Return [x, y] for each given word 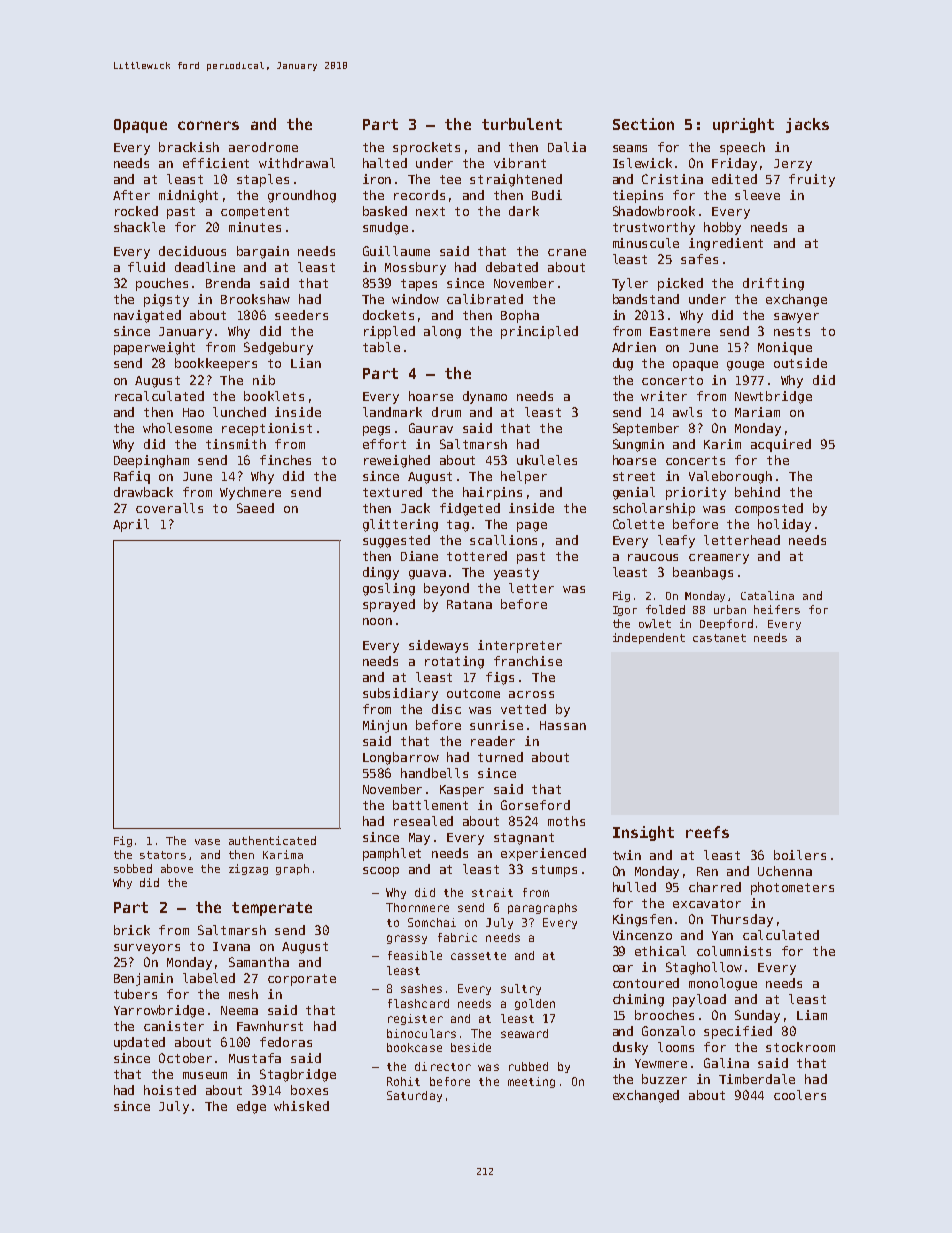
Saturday [414, 1096]
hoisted [170, 1090]
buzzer [664, 1079]
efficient [216, 163]
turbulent [522, 124]
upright [743, 125]
